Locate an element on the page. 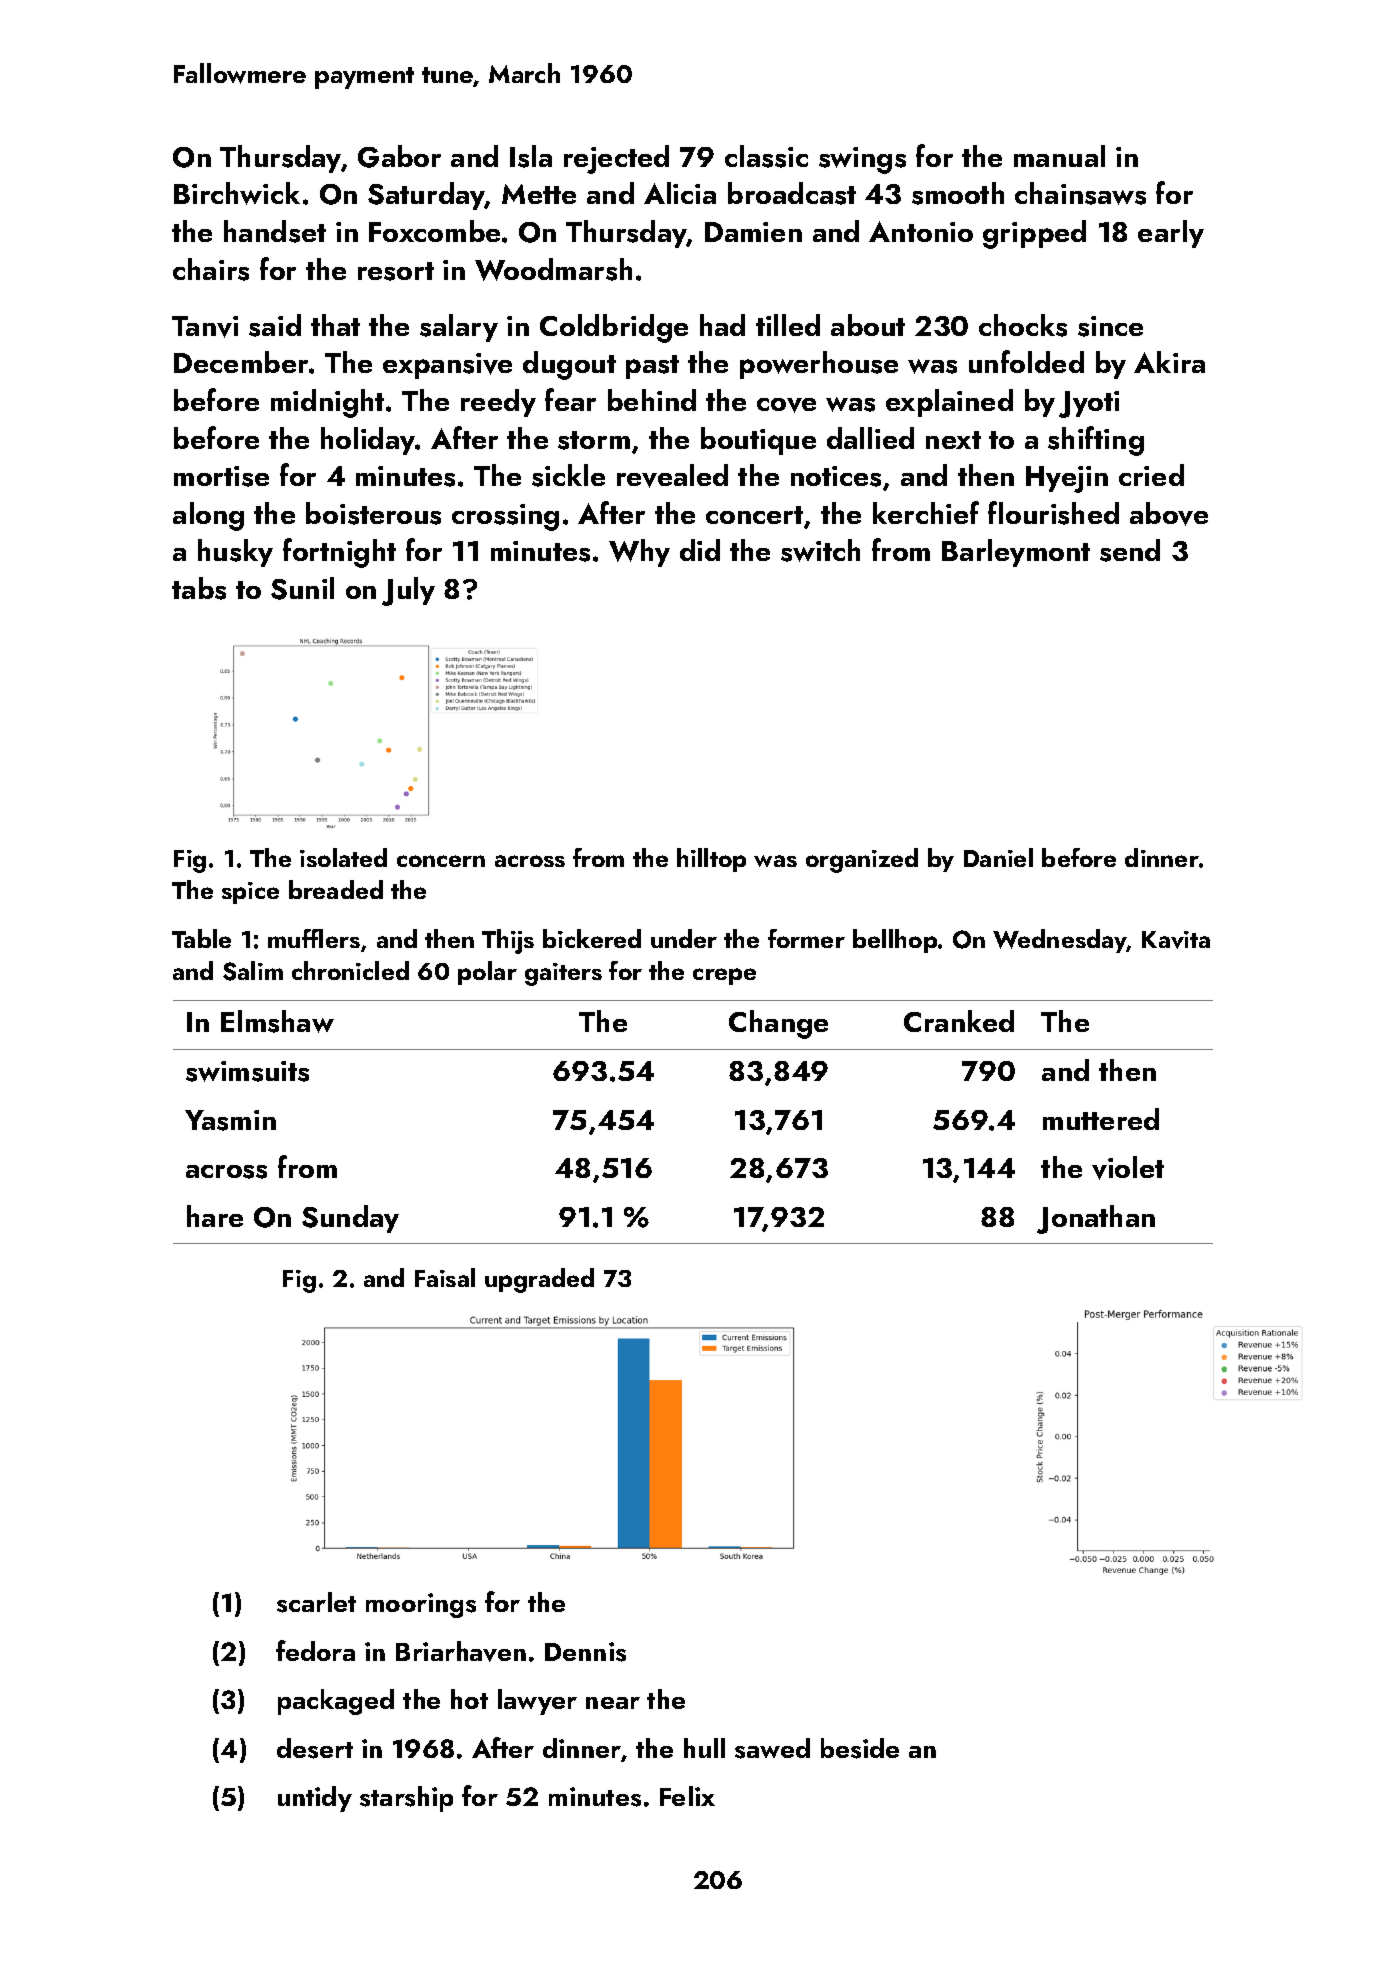 The width and height of the image is (1386, 1969). untidy is located at coordinates (315, 1799).
